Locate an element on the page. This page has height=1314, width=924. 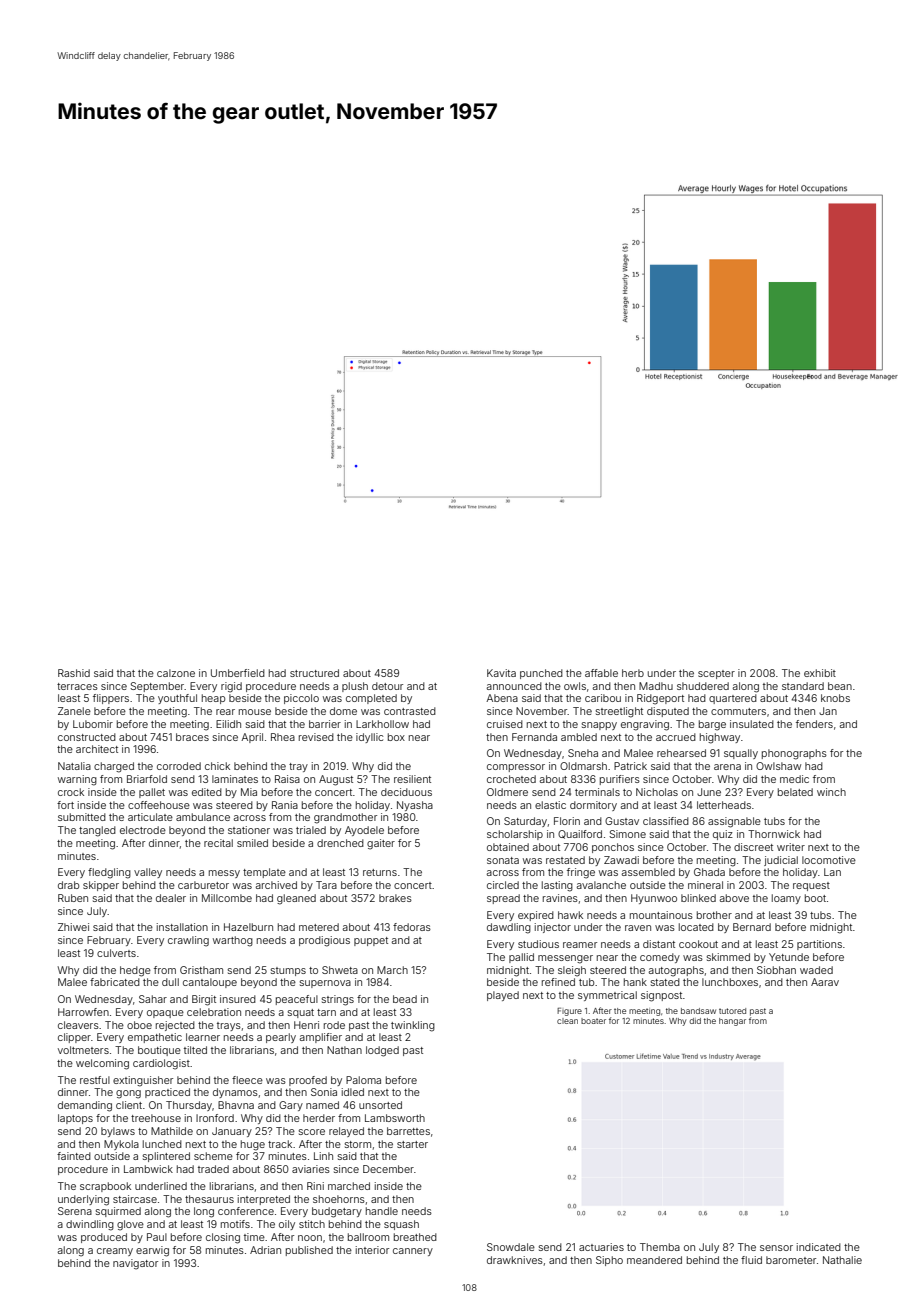
calzone is located at coordinates (176, 673).
